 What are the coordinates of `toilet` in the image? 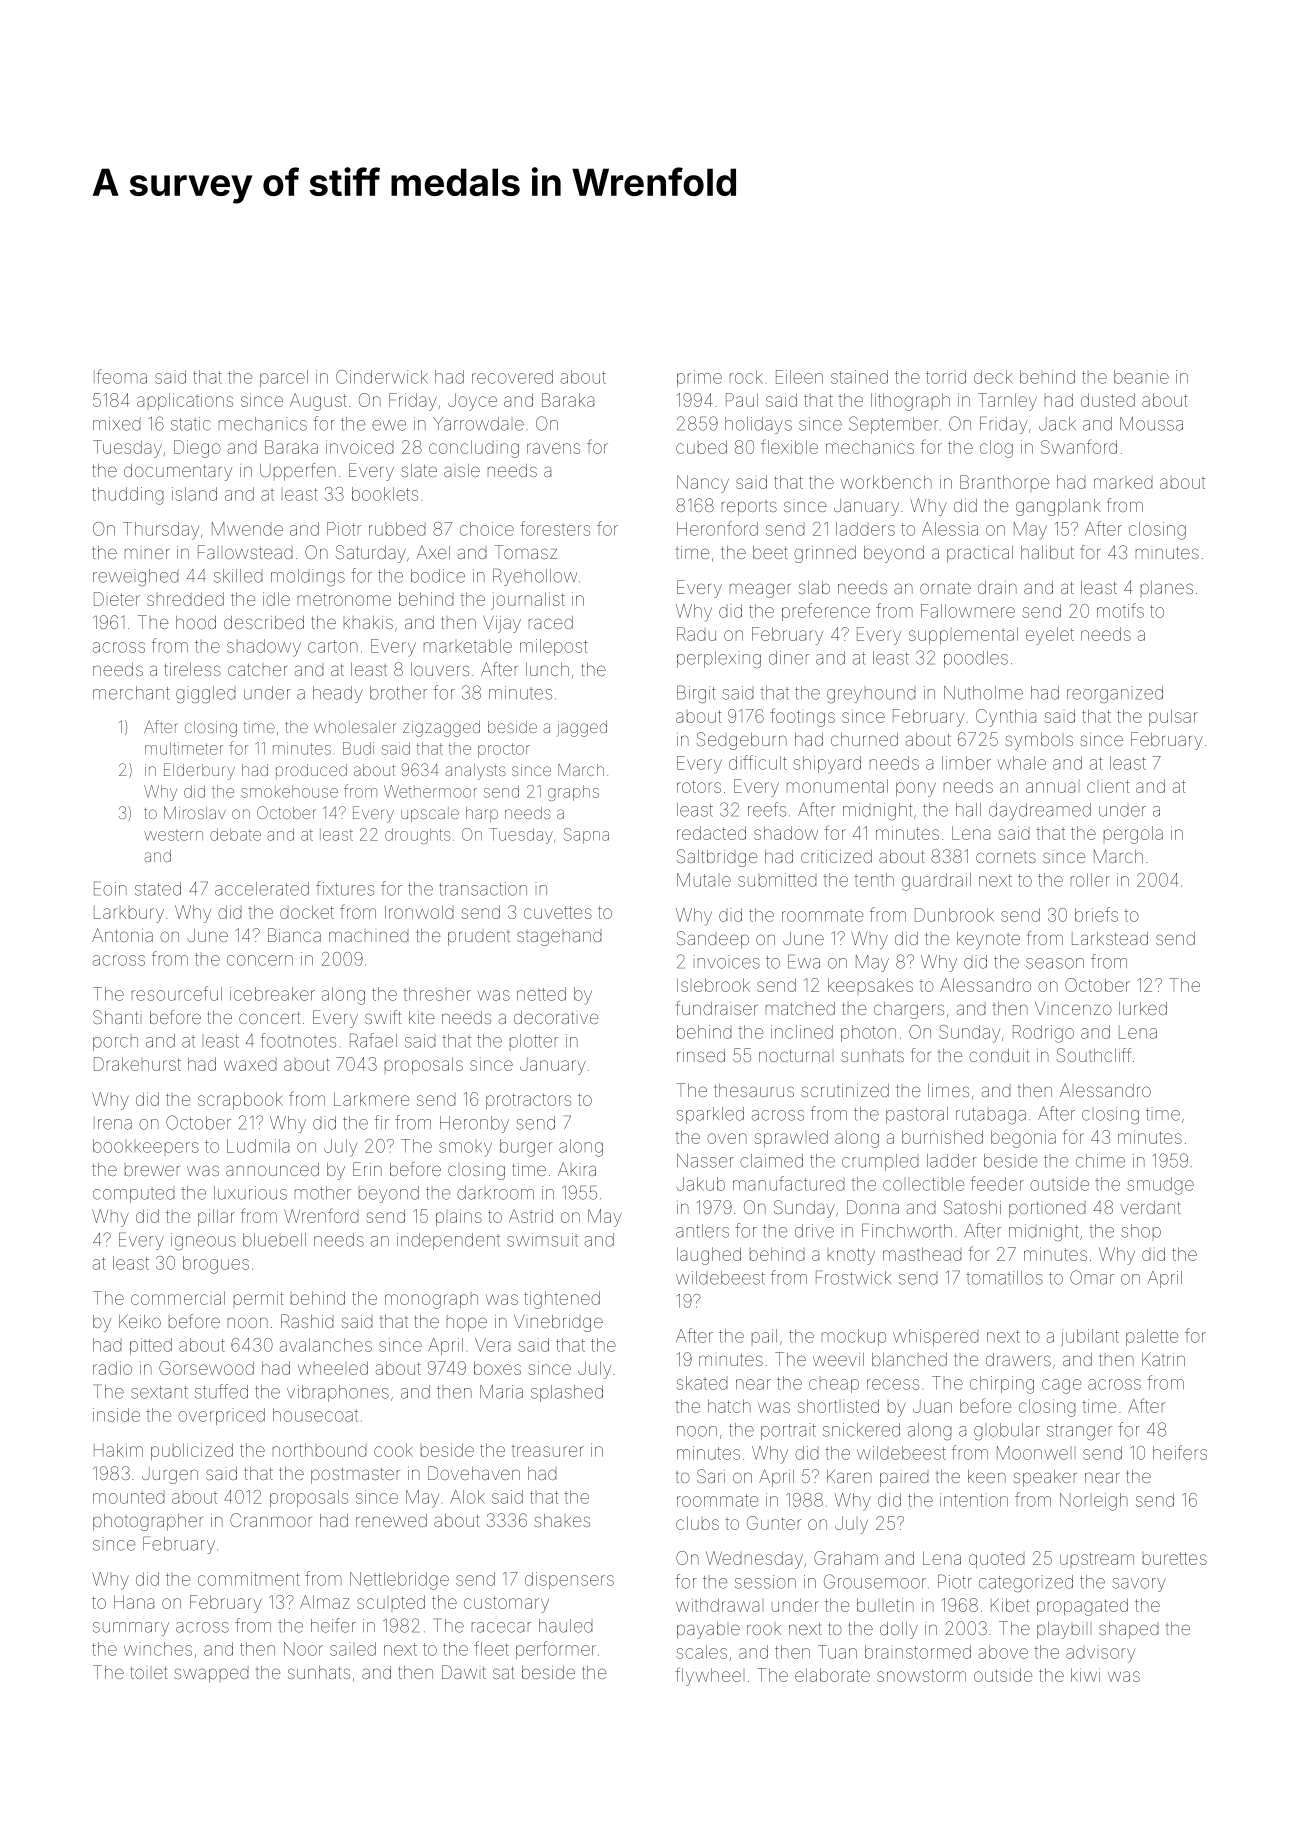 It's located at (148, 1673).
